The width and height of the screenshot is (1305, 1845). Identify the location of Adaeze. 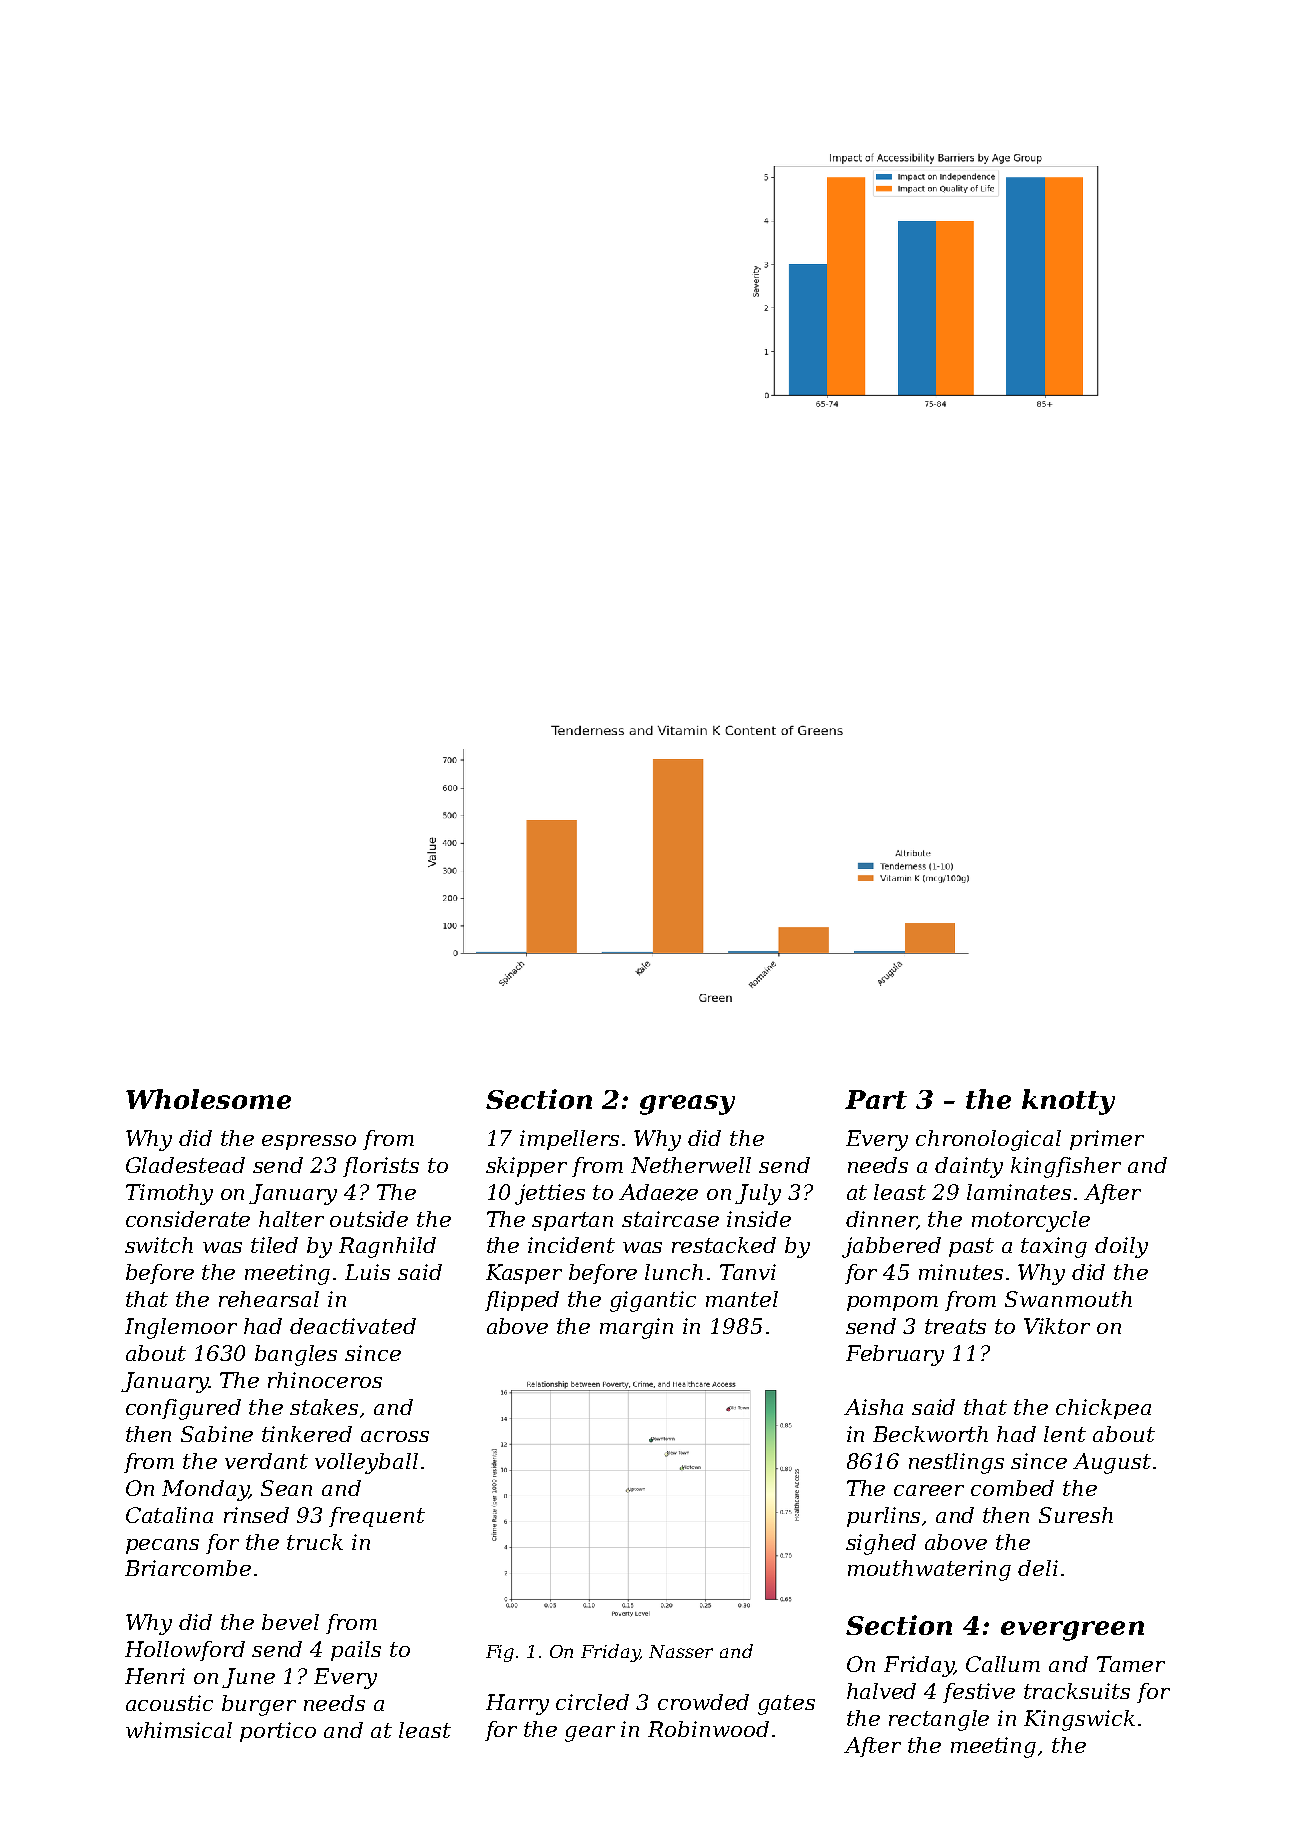
(658, 1192).
